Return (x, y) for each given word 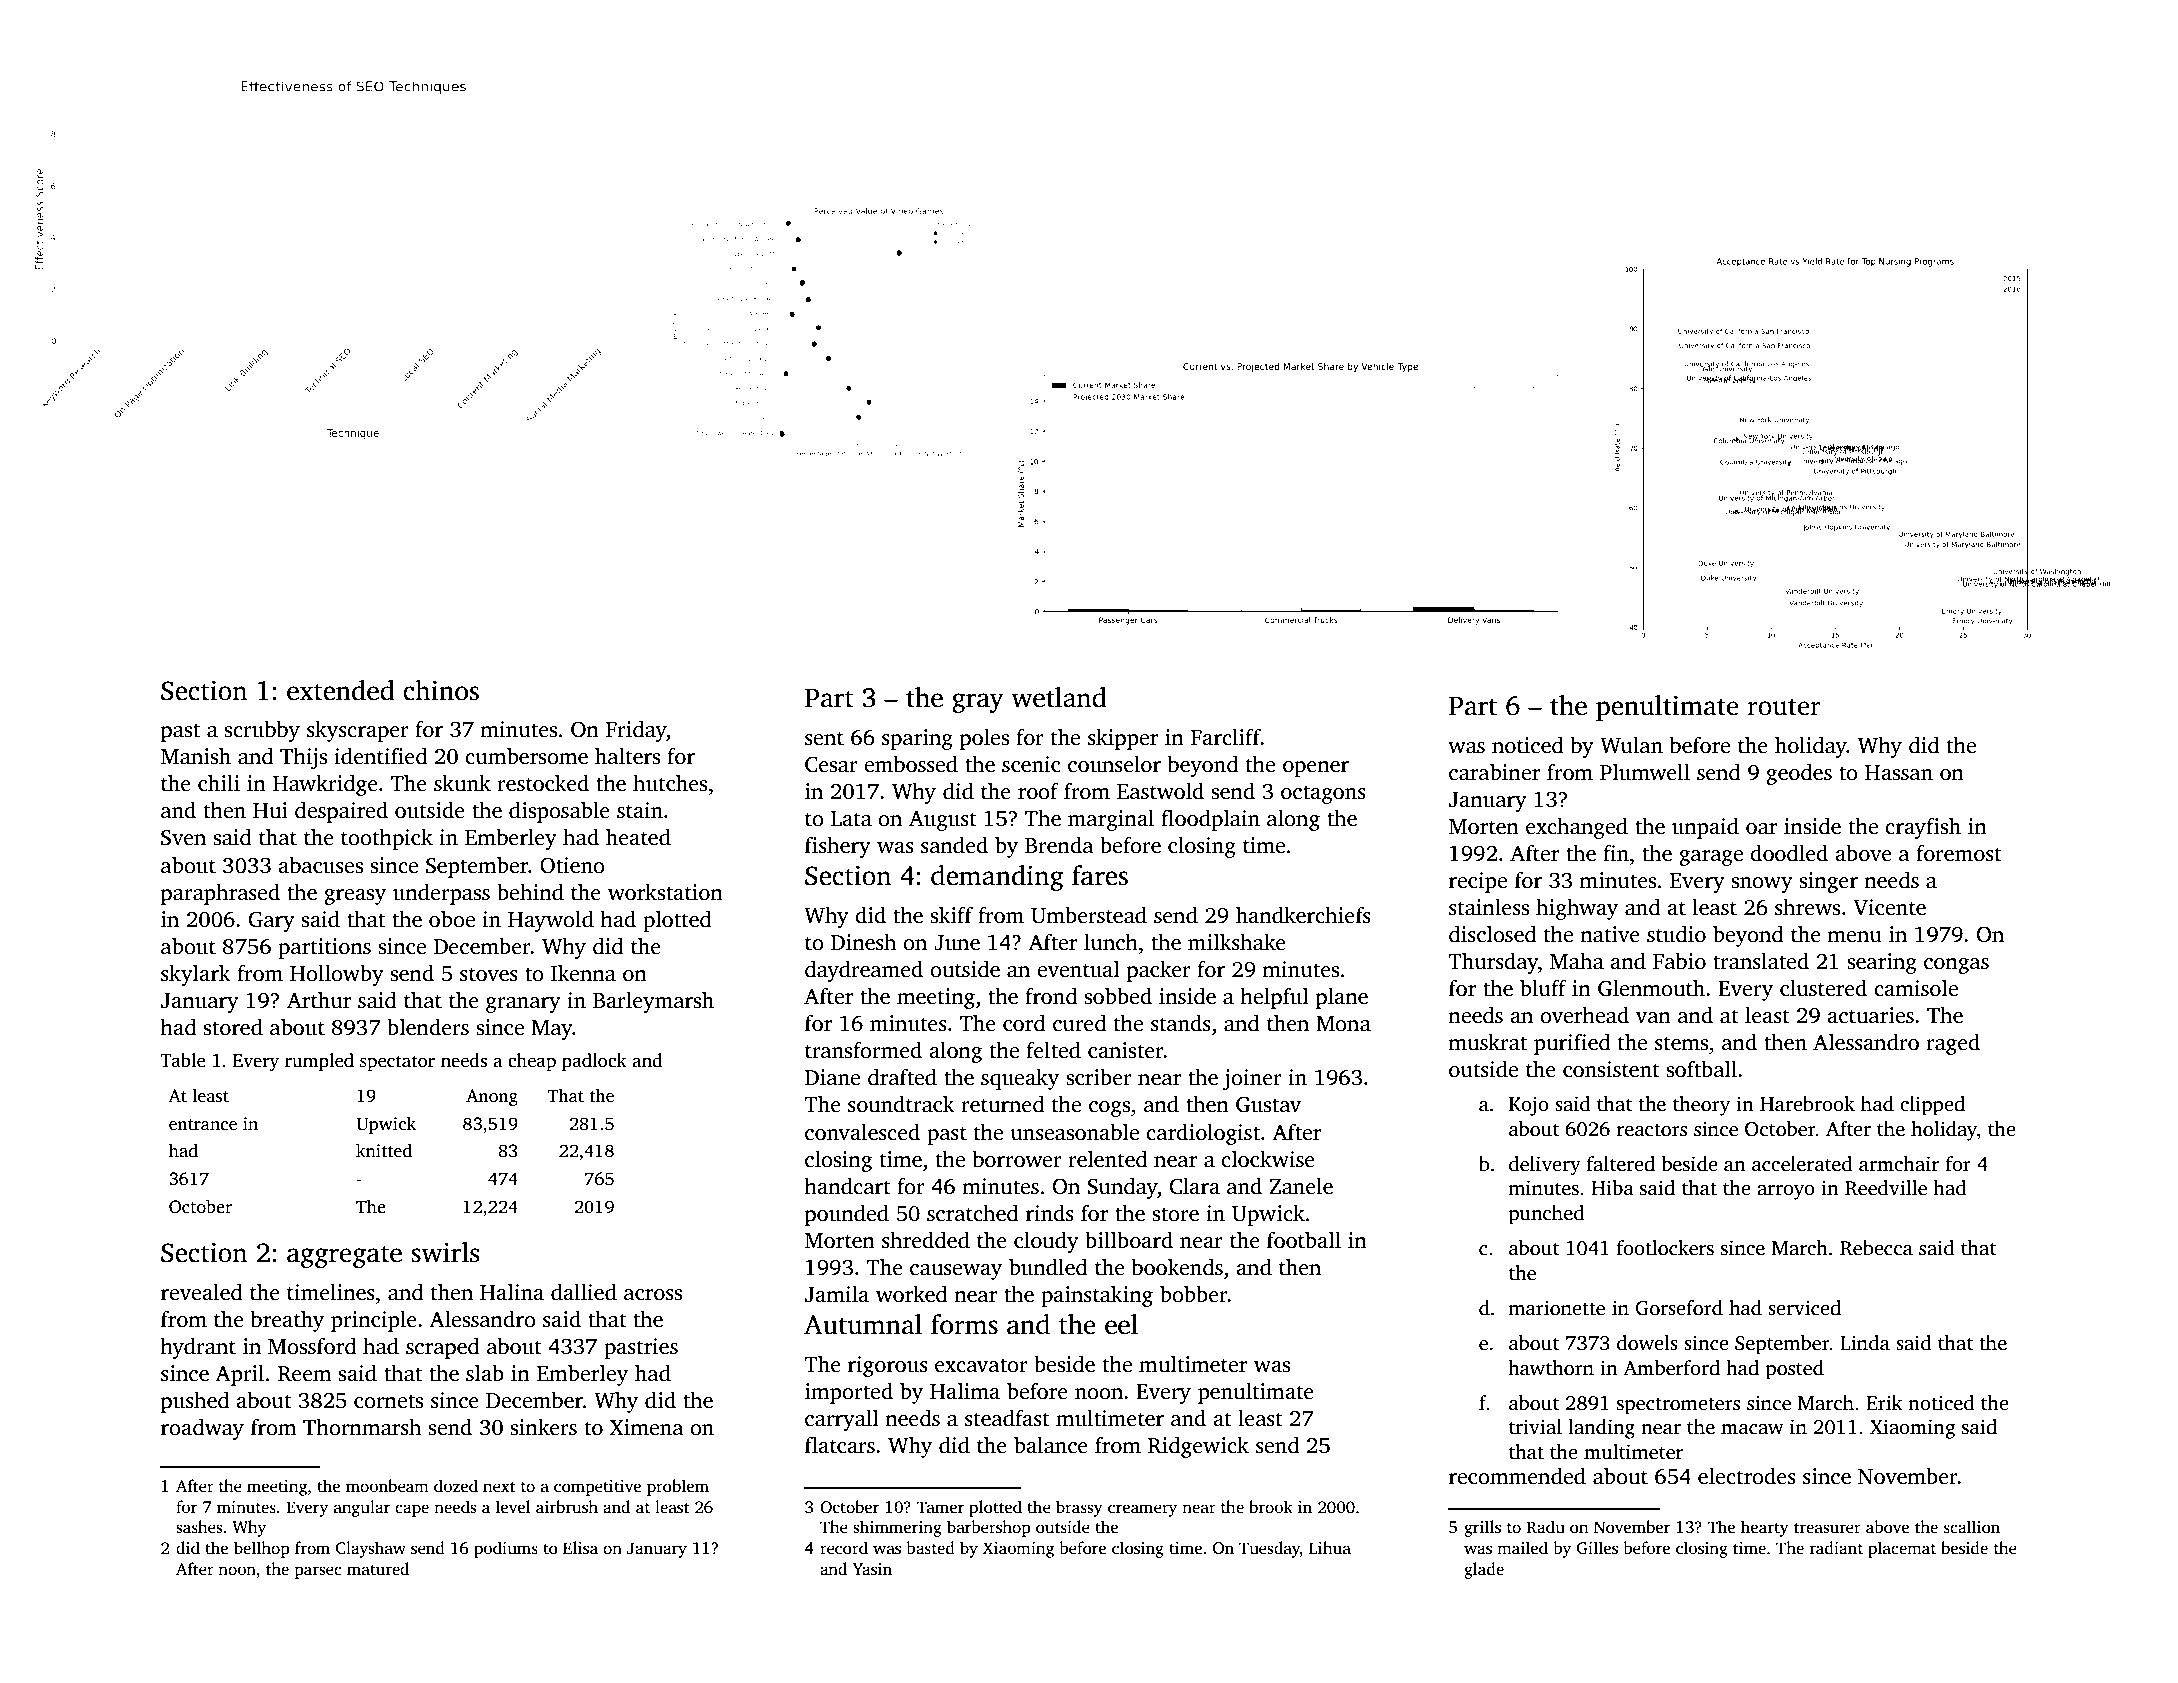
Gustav (1268, 1104)
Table (183, 1060)
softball (1701, 1069)
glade (1484, 1570)
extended (341, 690)
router (1784, 707)
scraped (443, 1348)
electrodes (1747, 1476)
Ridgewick (1198, 1447)
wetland (1059, 697)
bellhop (262, 1549)
